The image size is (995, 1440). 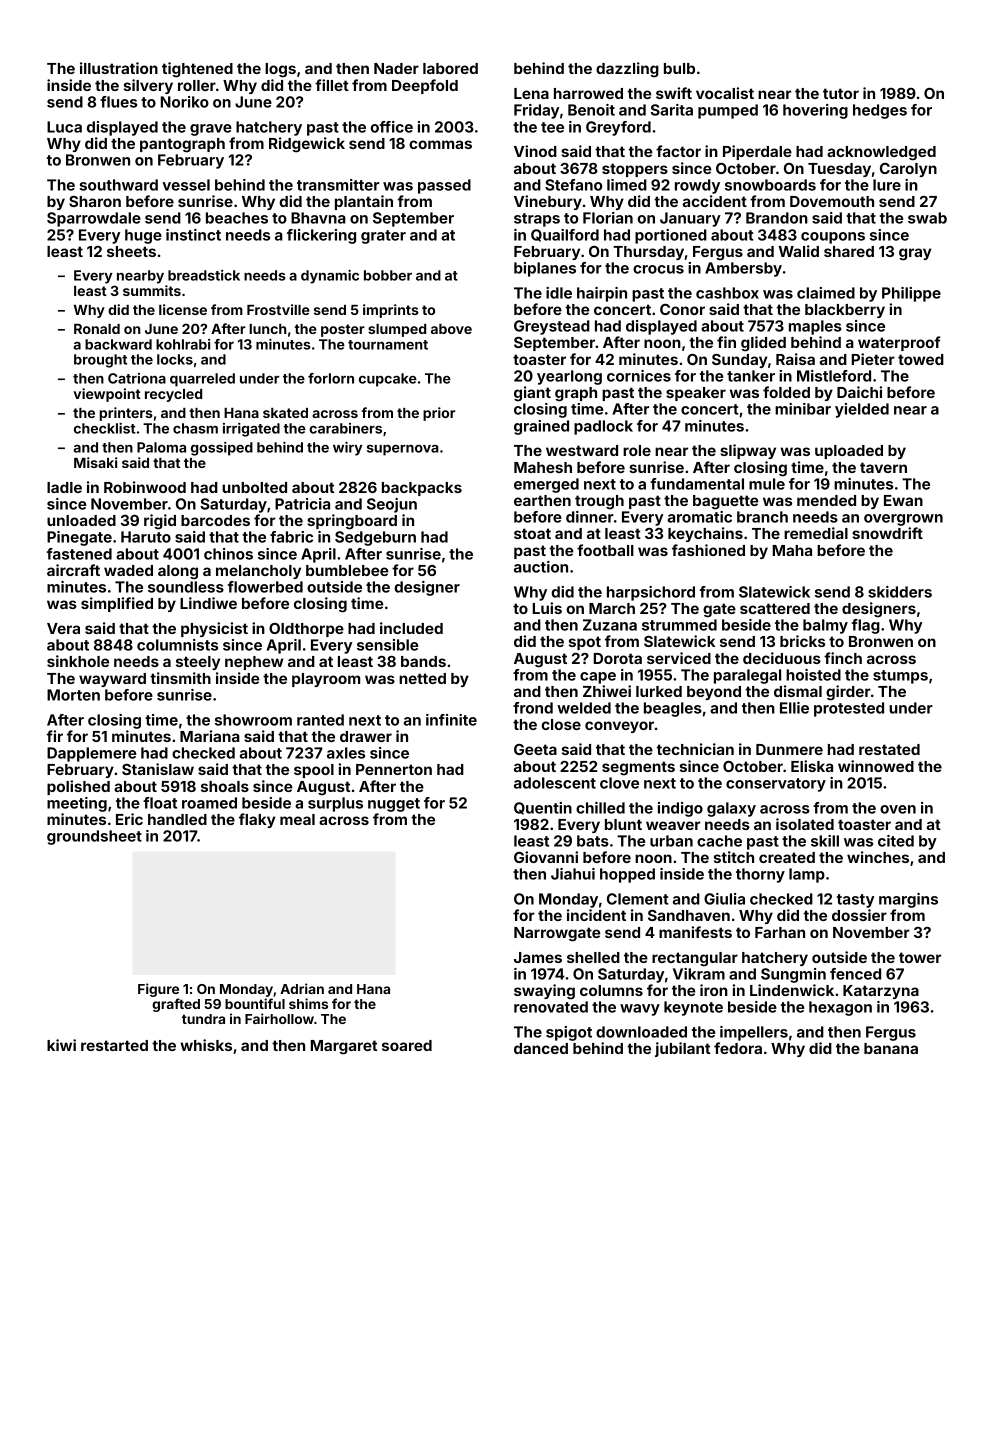 What do you see at coordinates (94, 837) in the page?
I see `groundsheet` at bounding box center [94, 837].
